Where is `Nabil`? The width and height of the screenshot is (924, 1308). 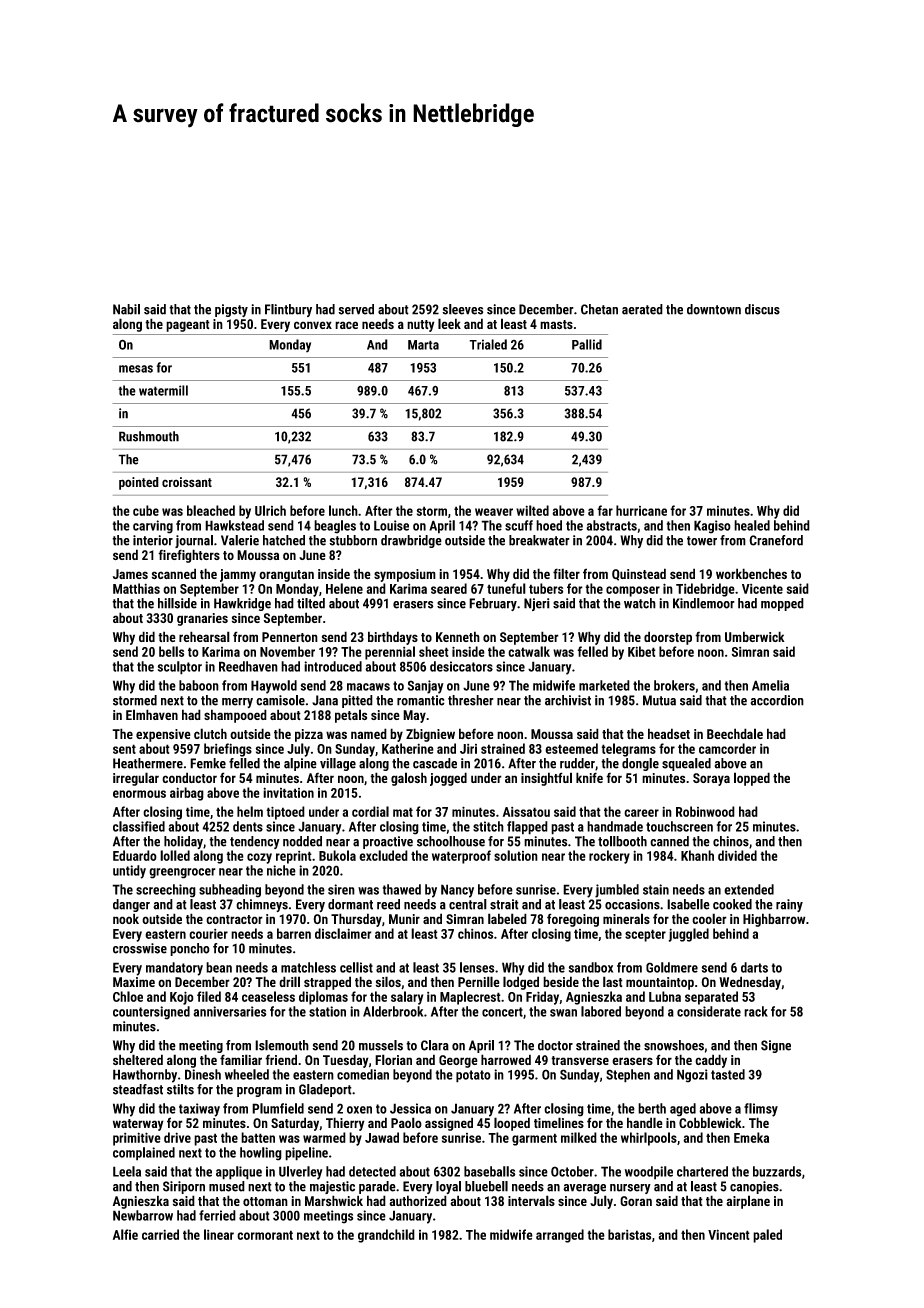 Nabil is located at coordinates (126, 309).
